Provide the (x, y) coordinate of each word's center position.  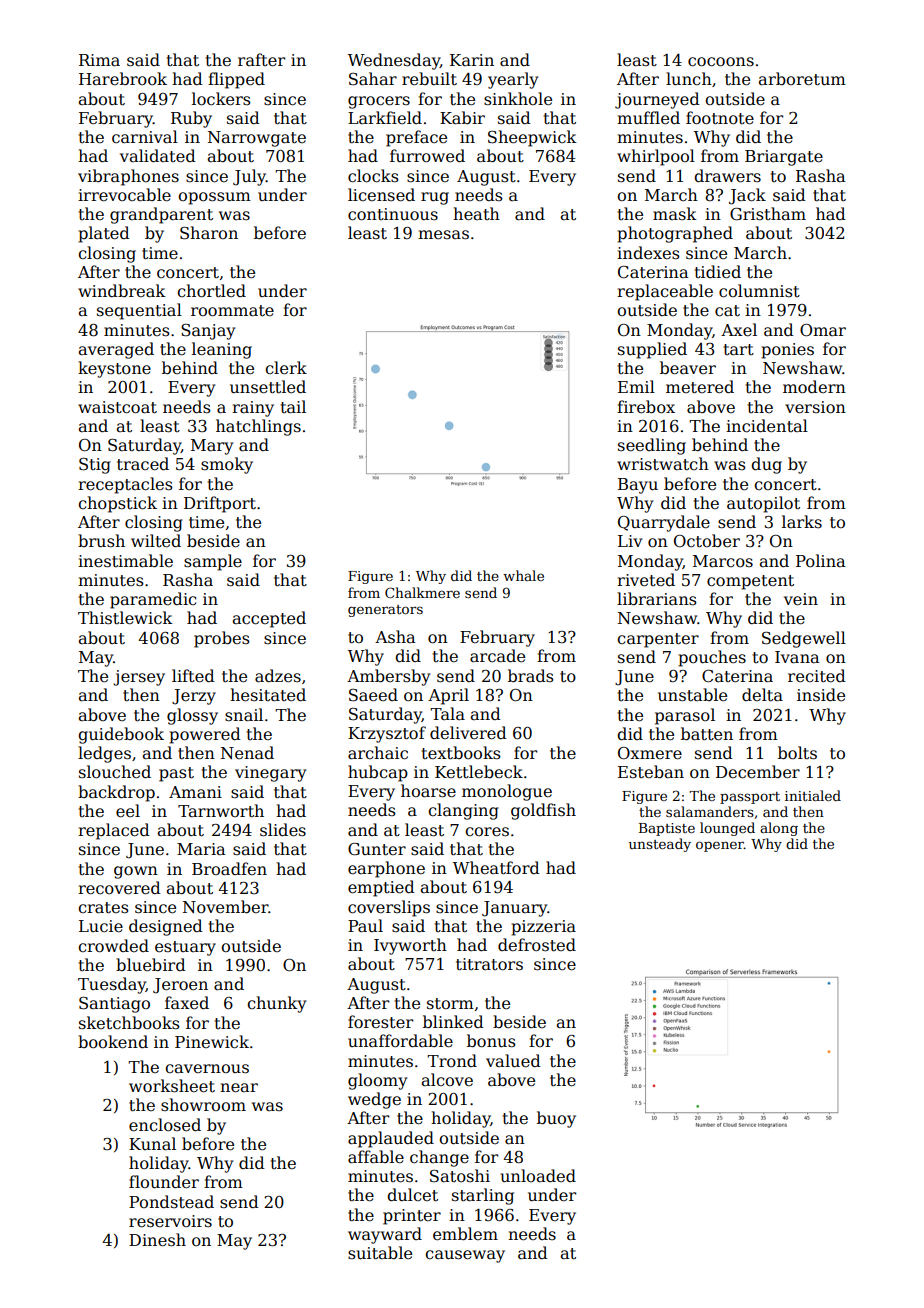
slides (283, 830)
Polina (820, 560)
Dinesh (157, 1240)
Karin (472, 60)
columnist (759, 291)
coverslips (389, 908)
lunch (689, 78)
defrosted (537, 945)
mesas (443, 235)
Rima (99, 60)
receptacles (125, 485)
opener (720, 846)
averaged (116, 350)
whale (523, 575)
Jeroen (180, 986)
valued (513, 1061)
